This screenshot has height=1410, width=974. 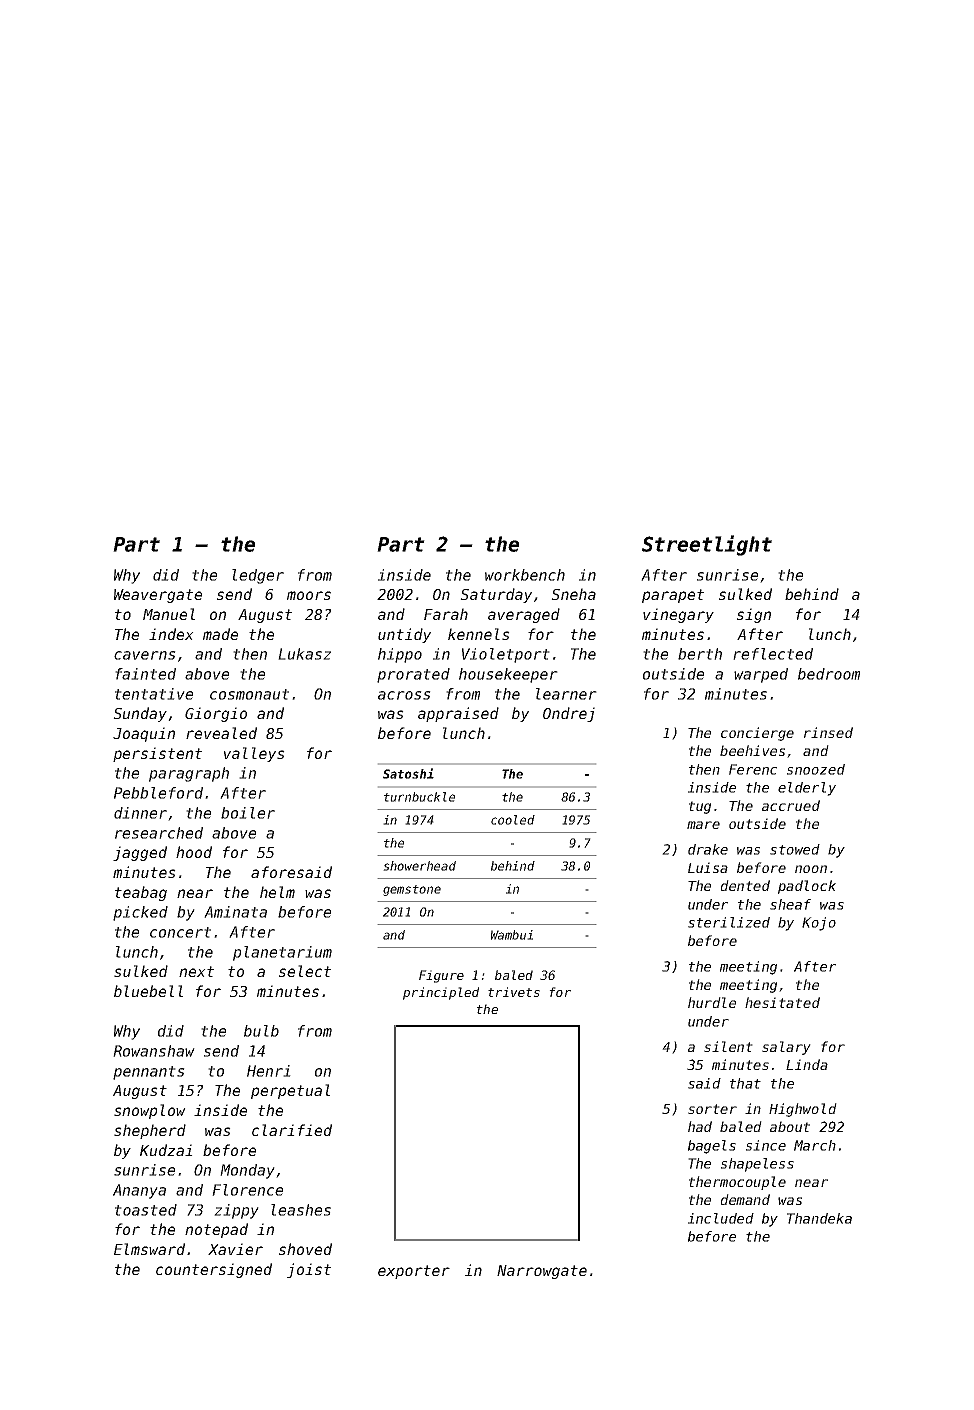 I want to click on concert, so click(x=180, y=932).
